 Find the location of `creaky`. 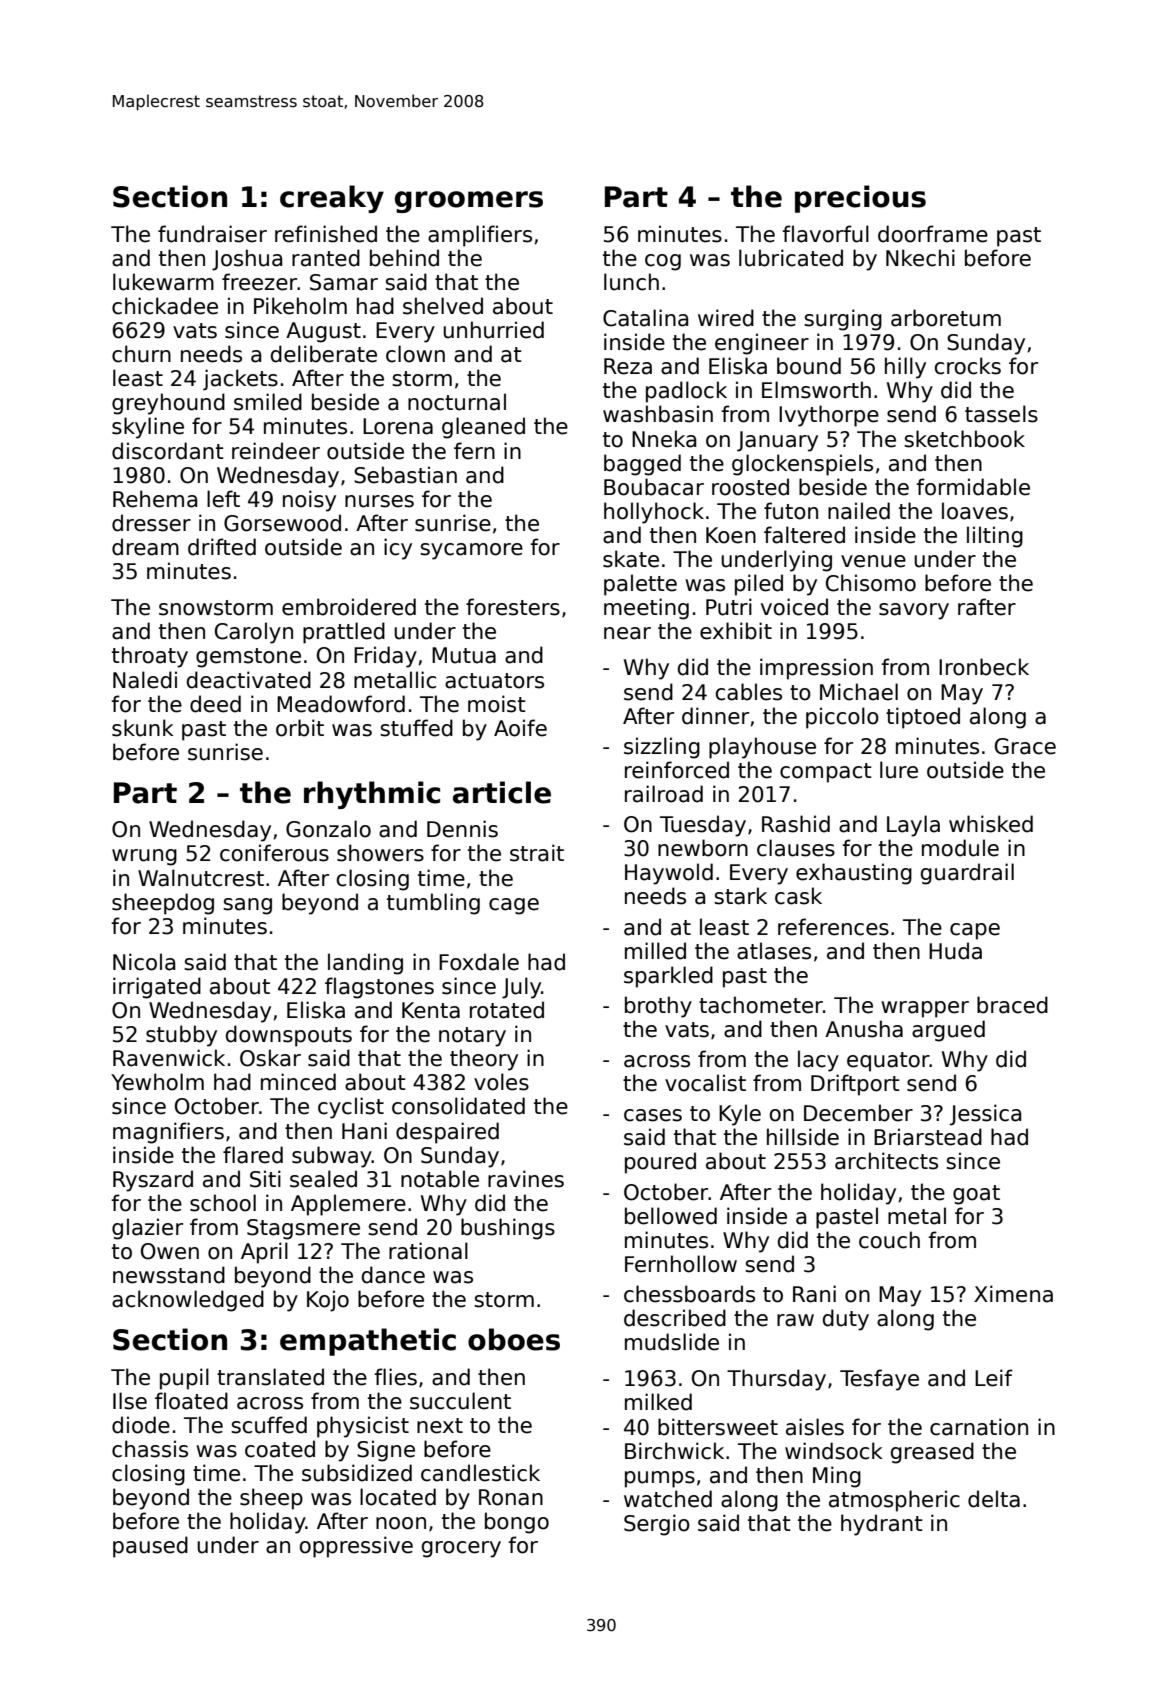

creaky is located at coordinates (332, 199).
